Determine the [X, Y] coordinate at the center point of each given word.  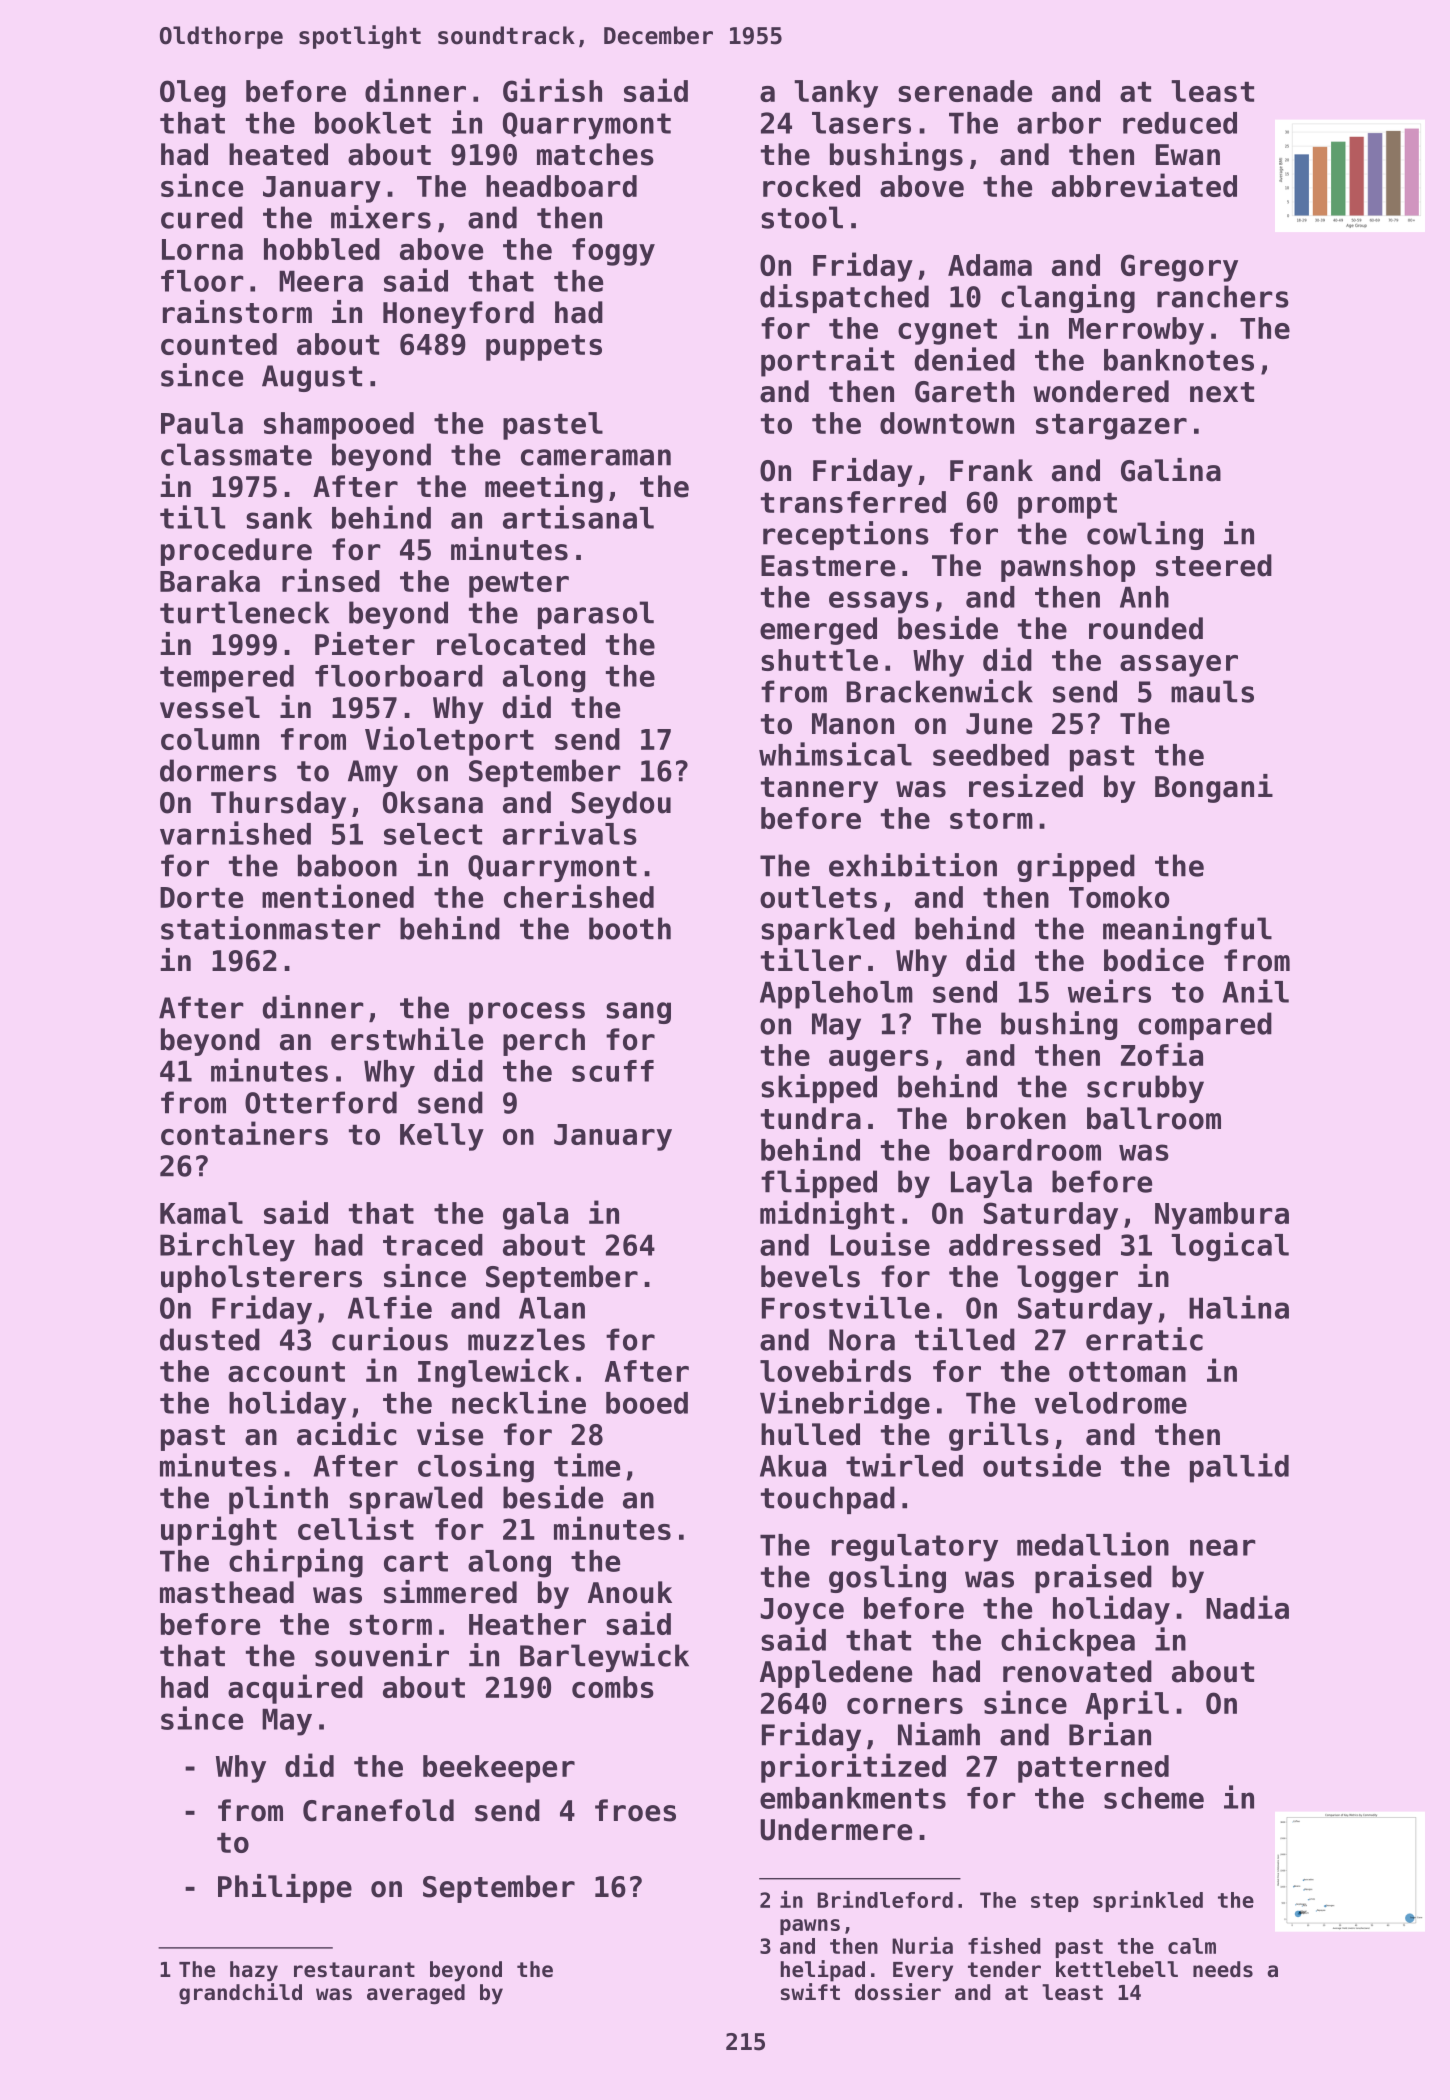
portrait [827, 362]
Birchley [227, 1247]
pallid [1239, 1468]
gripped [1076, 867]
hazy [254, 1971]
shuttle [819, 660]
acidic [347, 1434]
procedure [236, 552]
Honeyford [458, 315]
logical [1230, 1247]
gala [535, 1216]
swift [810, 1992]
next [1222, 392]
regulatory [915, 1548]
